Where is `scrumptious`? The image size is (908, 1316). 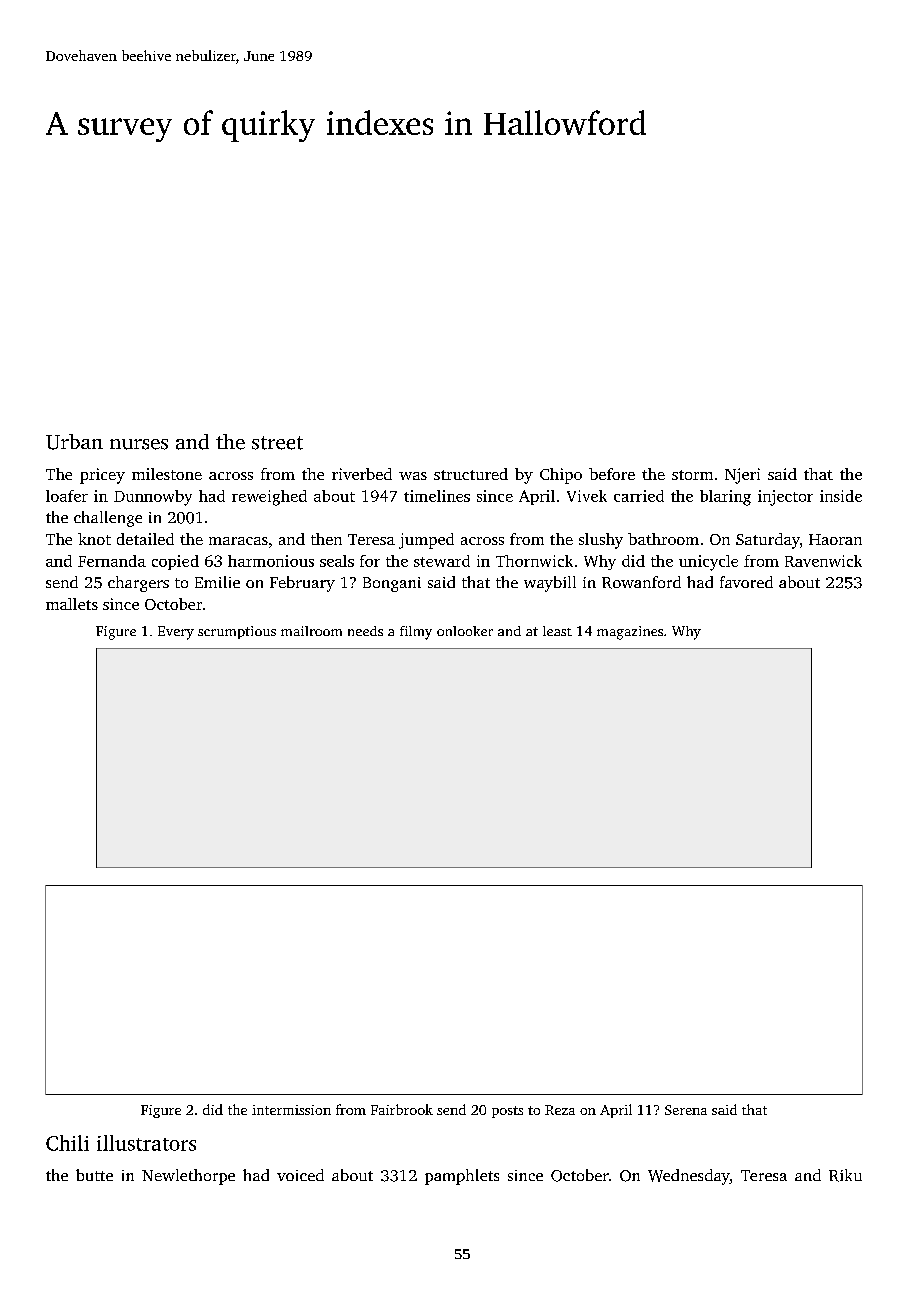
scrumptious is located at coordinates (237, 632).
